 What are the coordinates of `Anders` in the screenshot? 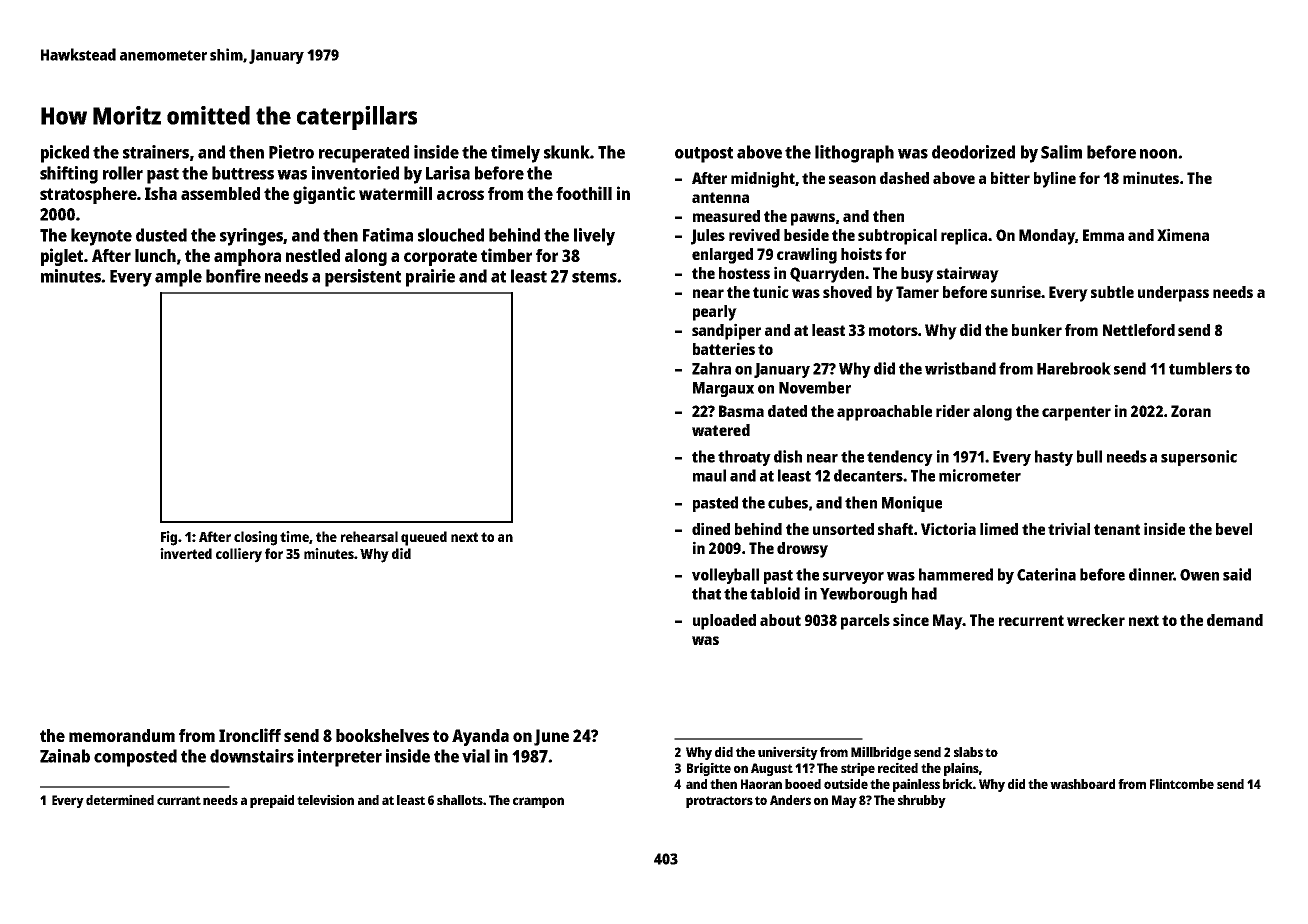 It's located at (790, 800).
